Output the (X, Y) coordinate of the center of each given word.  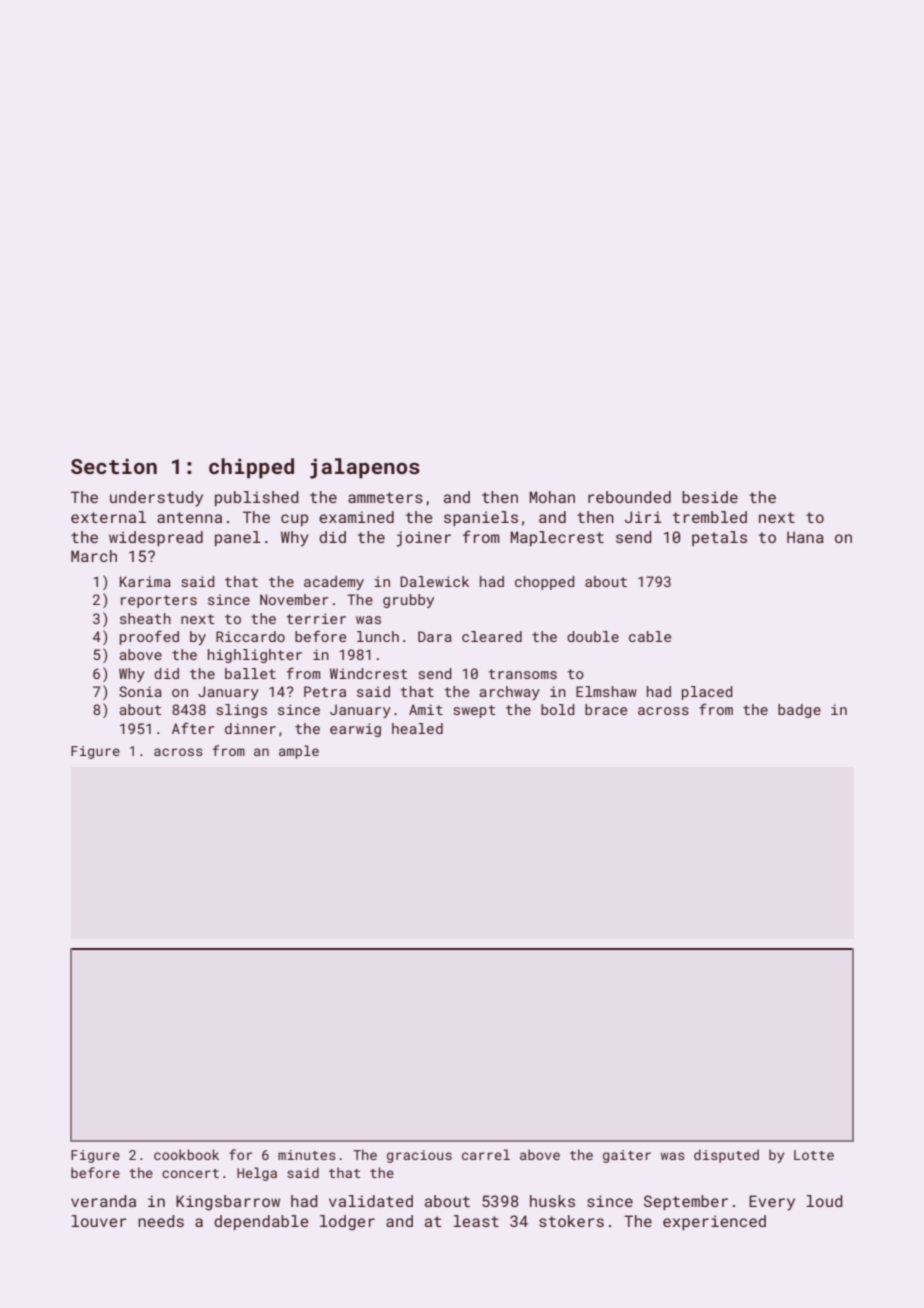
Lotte (814, 1155)
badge (799, 711)
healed (417, 728)
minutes (307, 1155)
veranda (103, 1201)
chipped (251, 468)
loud (825, 1201)
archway (509, 693)
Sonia (140, 691)
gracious (419, 1156)
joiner (423, 539)
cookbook (186, 1154)
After (193, 728)
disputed (726, 1156)
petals (719, 538)
